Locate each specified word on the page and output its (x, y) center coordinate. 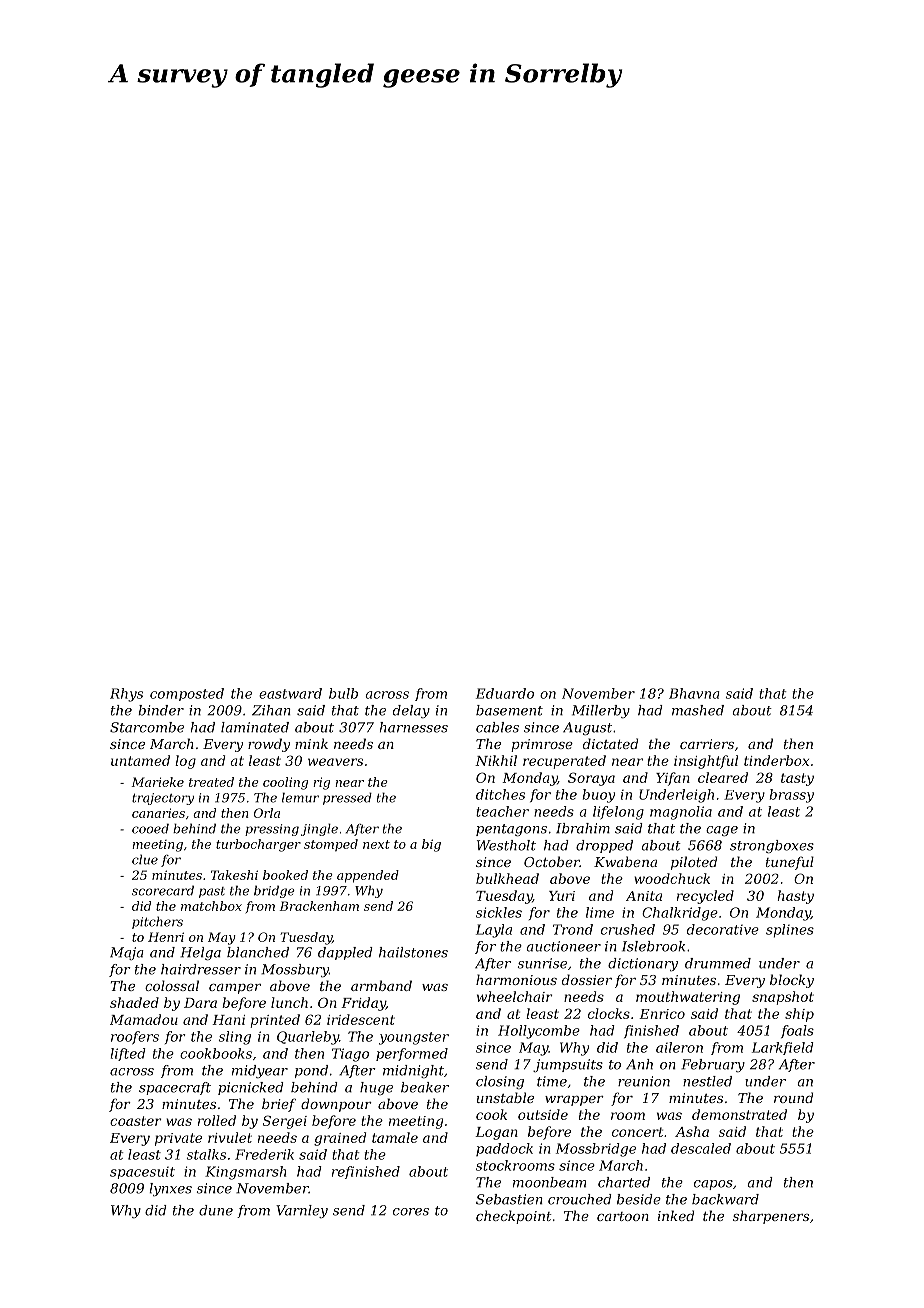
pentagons (511, 830)
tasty (797, 779)
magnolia (681, 813)
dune (216, 1210)
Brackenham (319, 906)
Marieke (157, 782)
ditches (500, 794)
